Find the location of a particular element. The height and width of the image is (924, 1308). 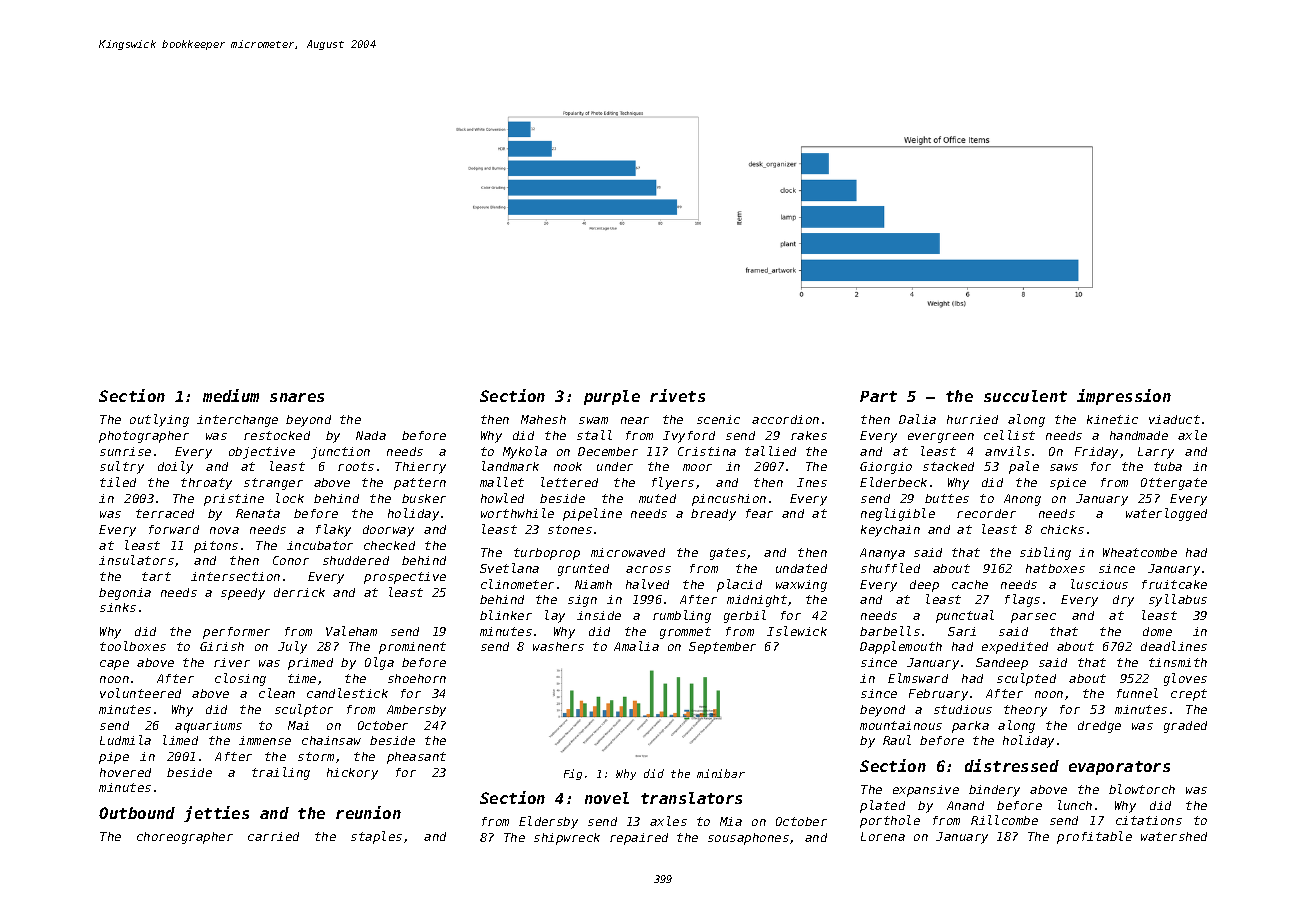

dredge is located at coordinates (1099, 727).
